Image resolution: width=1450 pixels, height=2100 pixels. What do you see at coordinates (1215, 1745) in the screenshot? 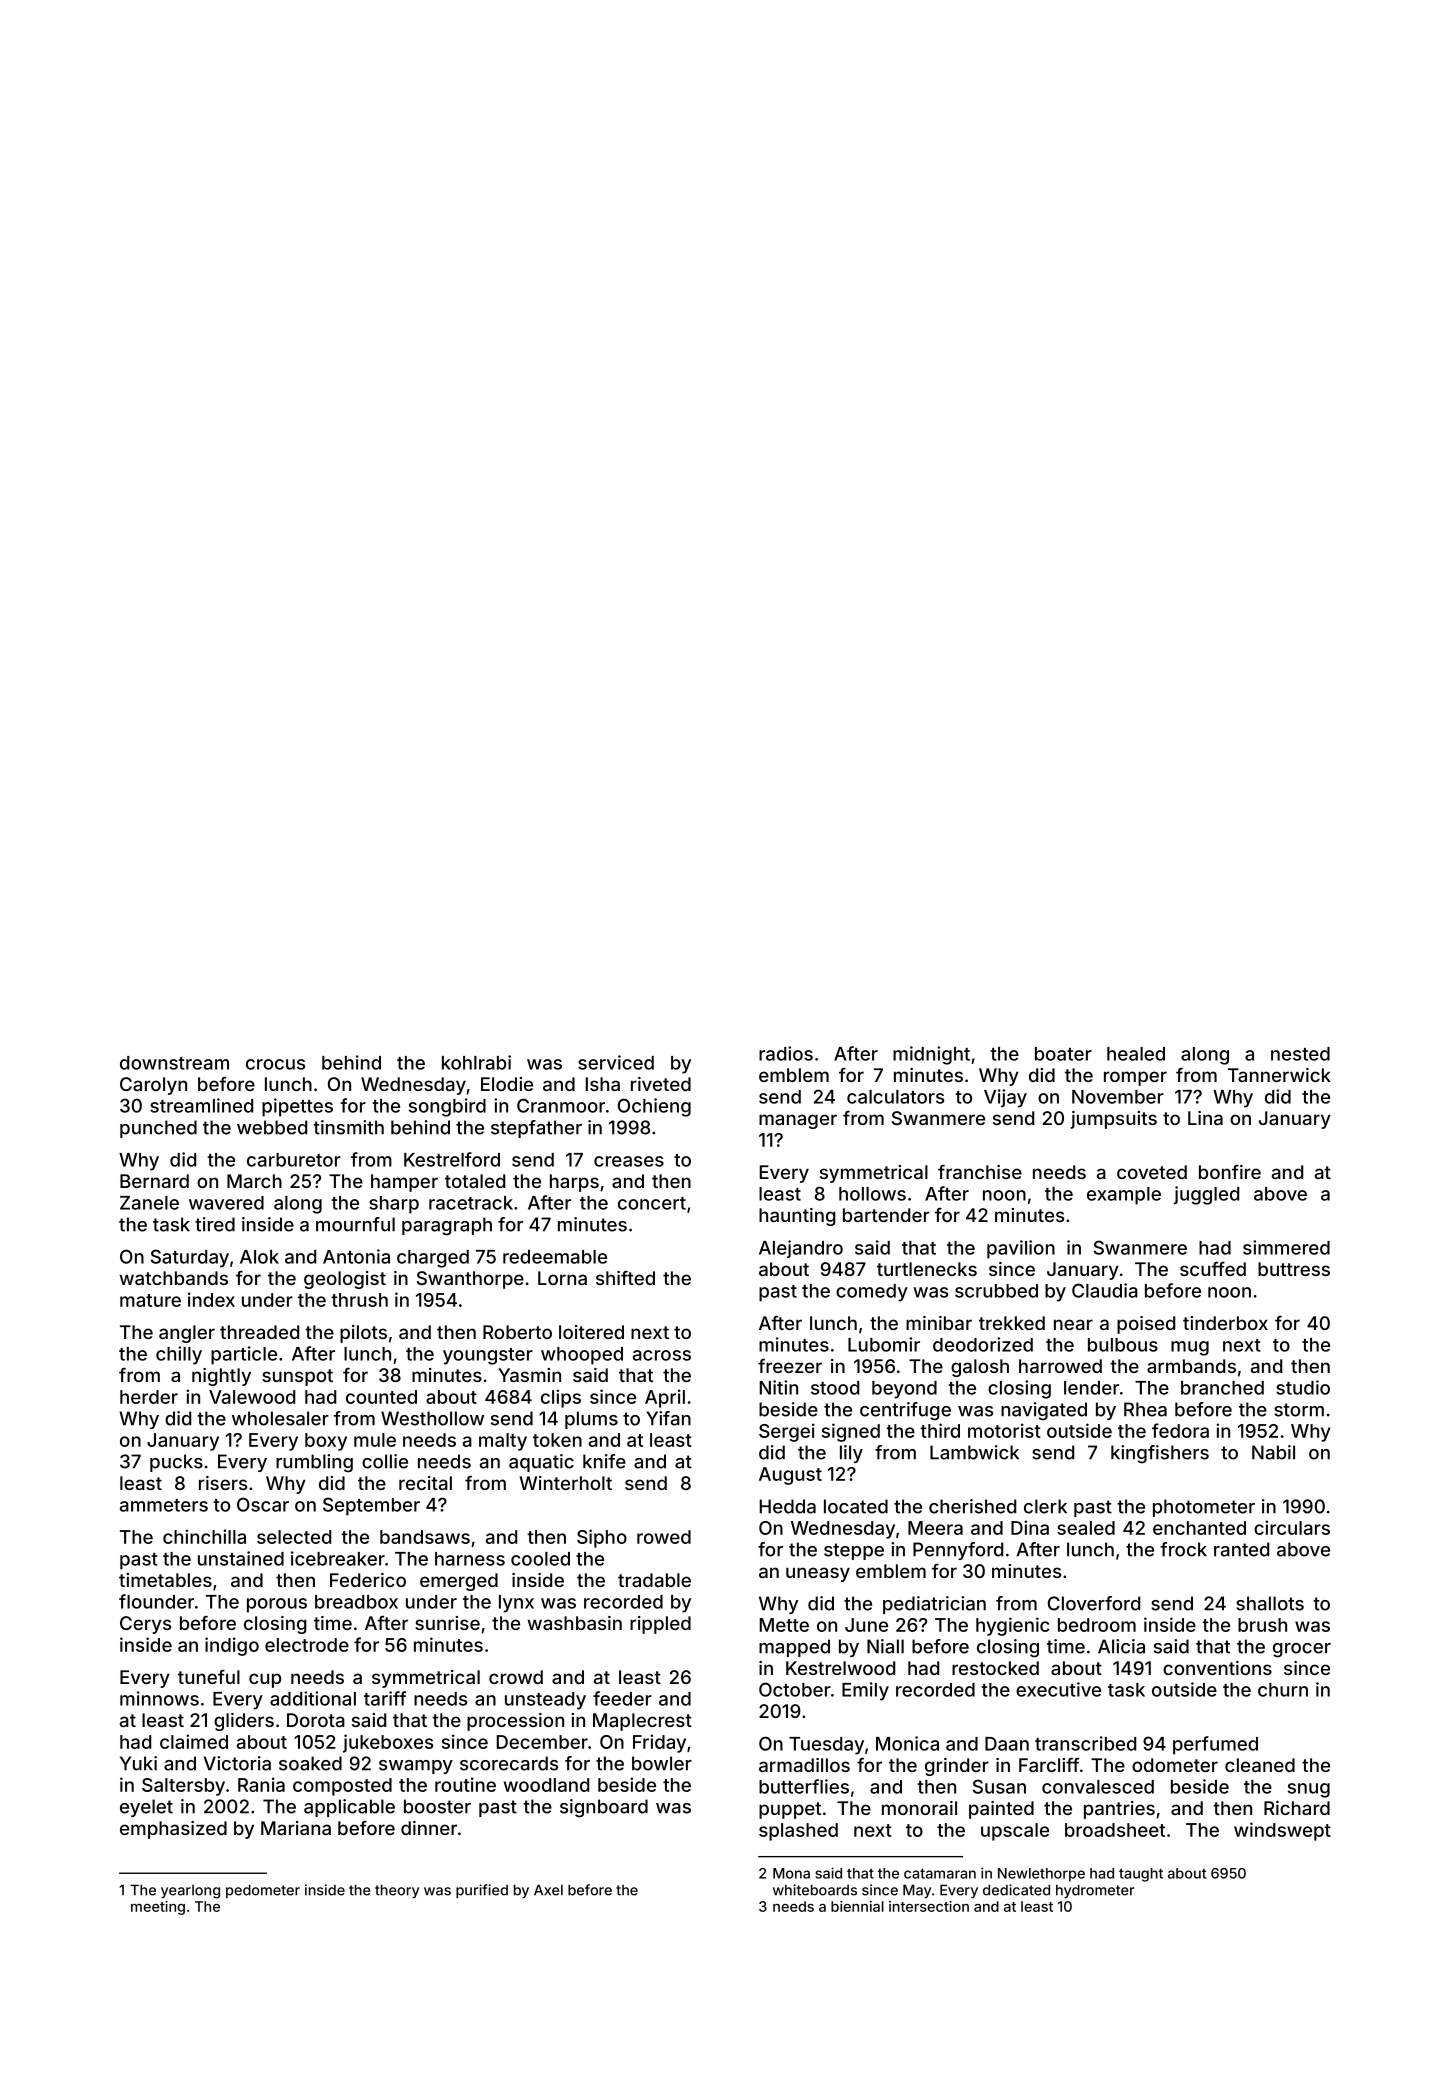
I see `perfumed` at bounding box center [1215, 1745].
